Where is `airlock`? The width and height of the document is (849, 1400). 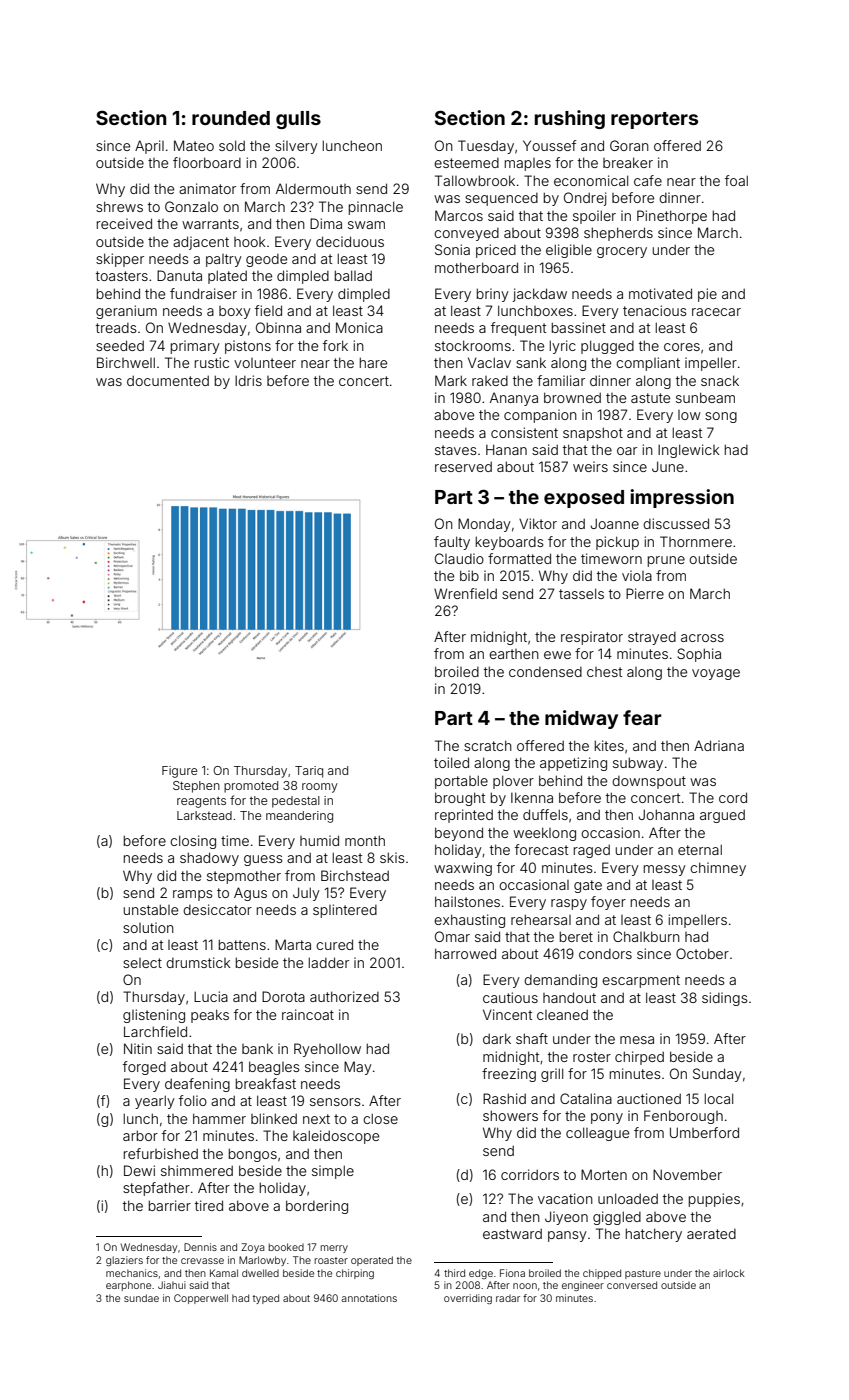
airlock is located at coordinates (729, 1273).
